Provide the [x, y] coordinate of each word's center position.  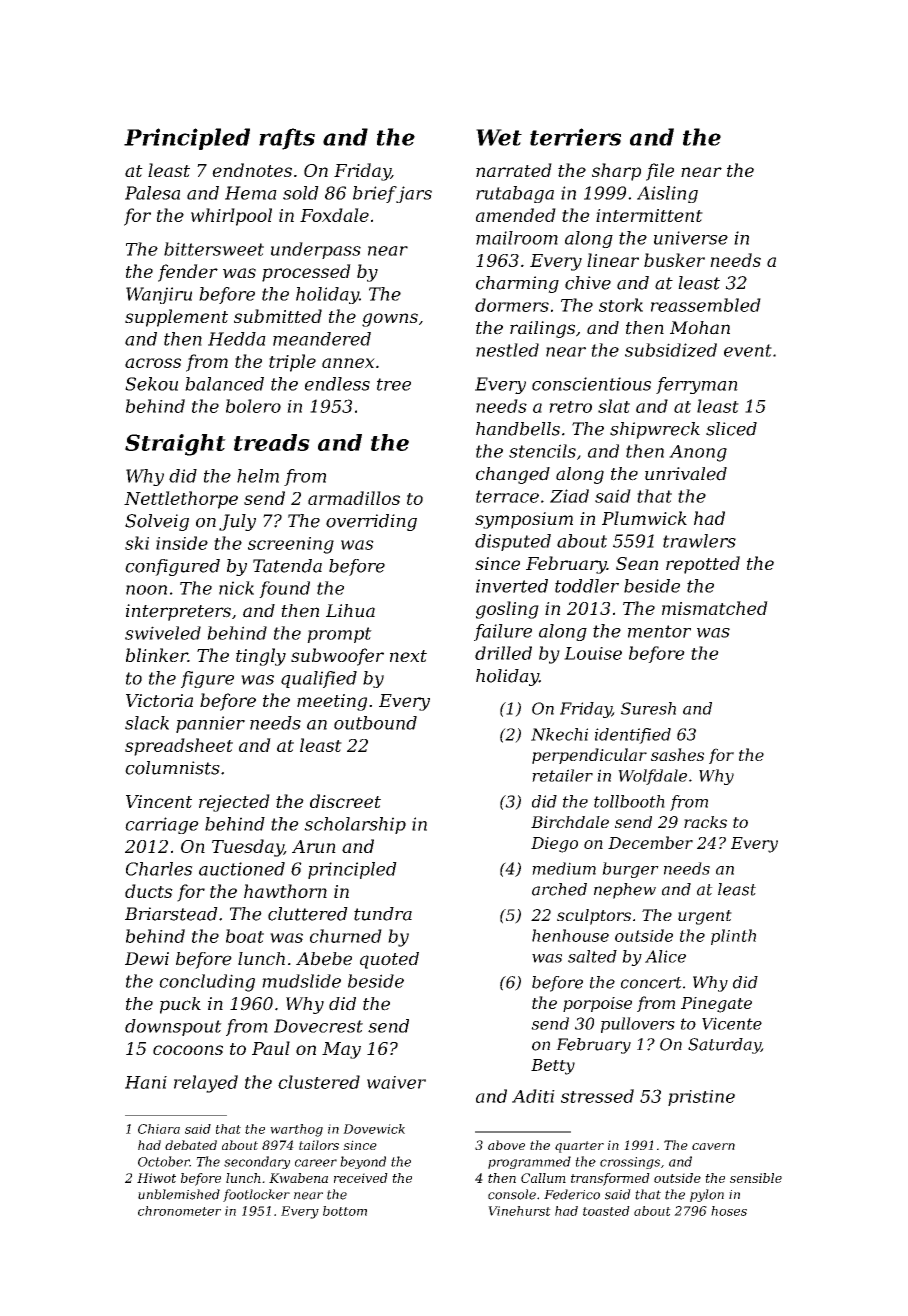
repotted [703, 565]
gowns [390, 320]
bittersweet [214, 249]
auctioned [242, 869]
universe [691, 238]
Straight [175, 445]
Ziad [569, 496]
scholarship [355, 825]
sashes [677, 754]
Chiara [159, 1129]
